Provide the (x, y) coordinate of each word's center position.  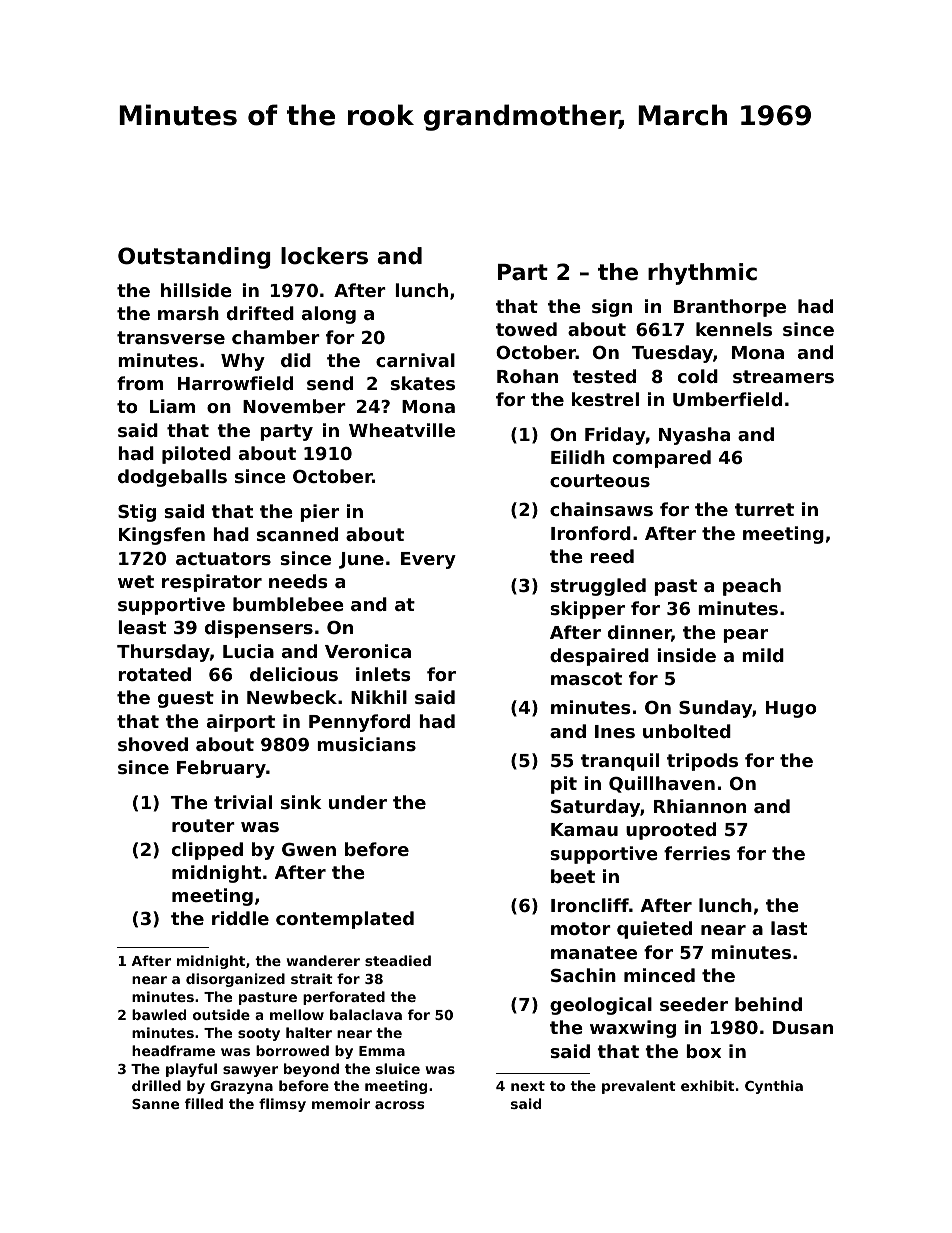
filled (204, 1103)
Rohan (527, 376)
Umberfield (727, 399)
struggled (598, 587)
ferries (697, 853)
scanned (297, 534)
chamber (276, 337)
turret (764, 509)
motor (581, 928)
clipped (207, 851)
